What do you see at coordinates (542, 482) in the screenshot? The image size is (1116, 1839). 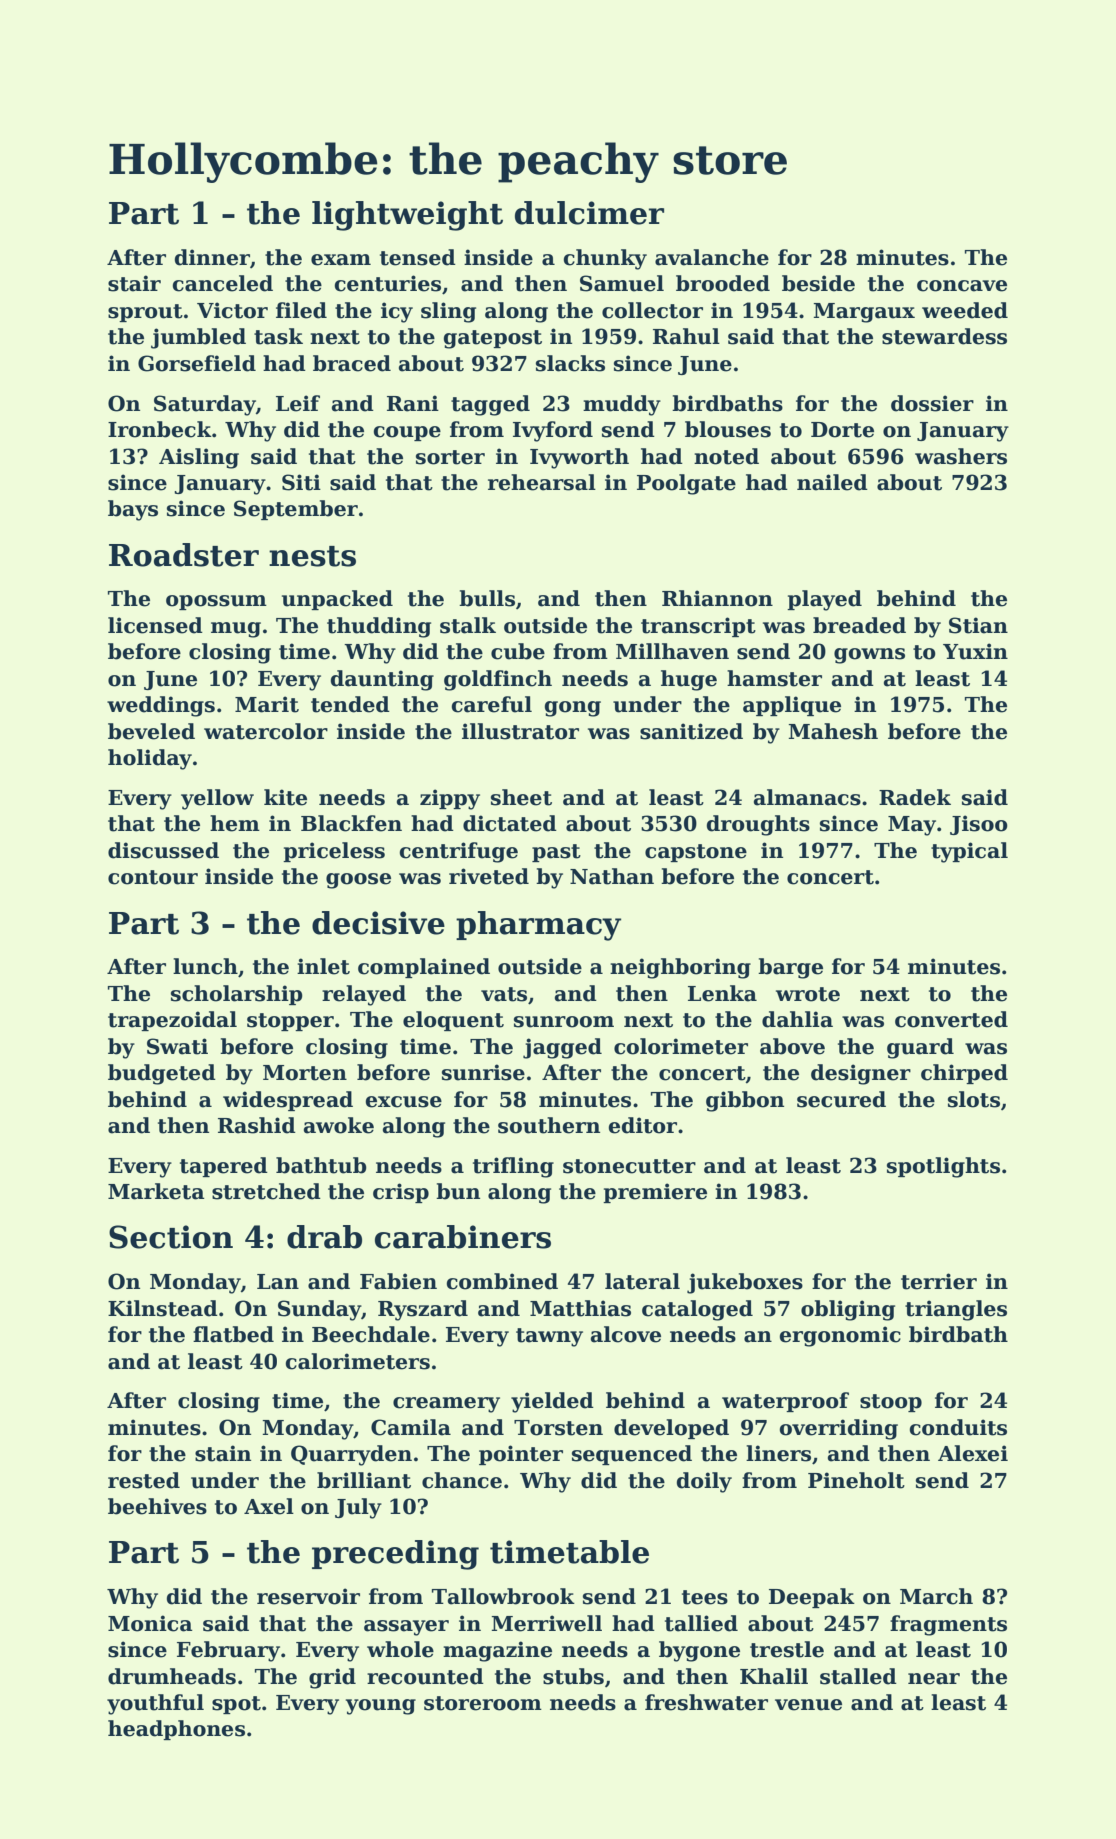 I see `rehearsal` at bounding box center [542, 482].
